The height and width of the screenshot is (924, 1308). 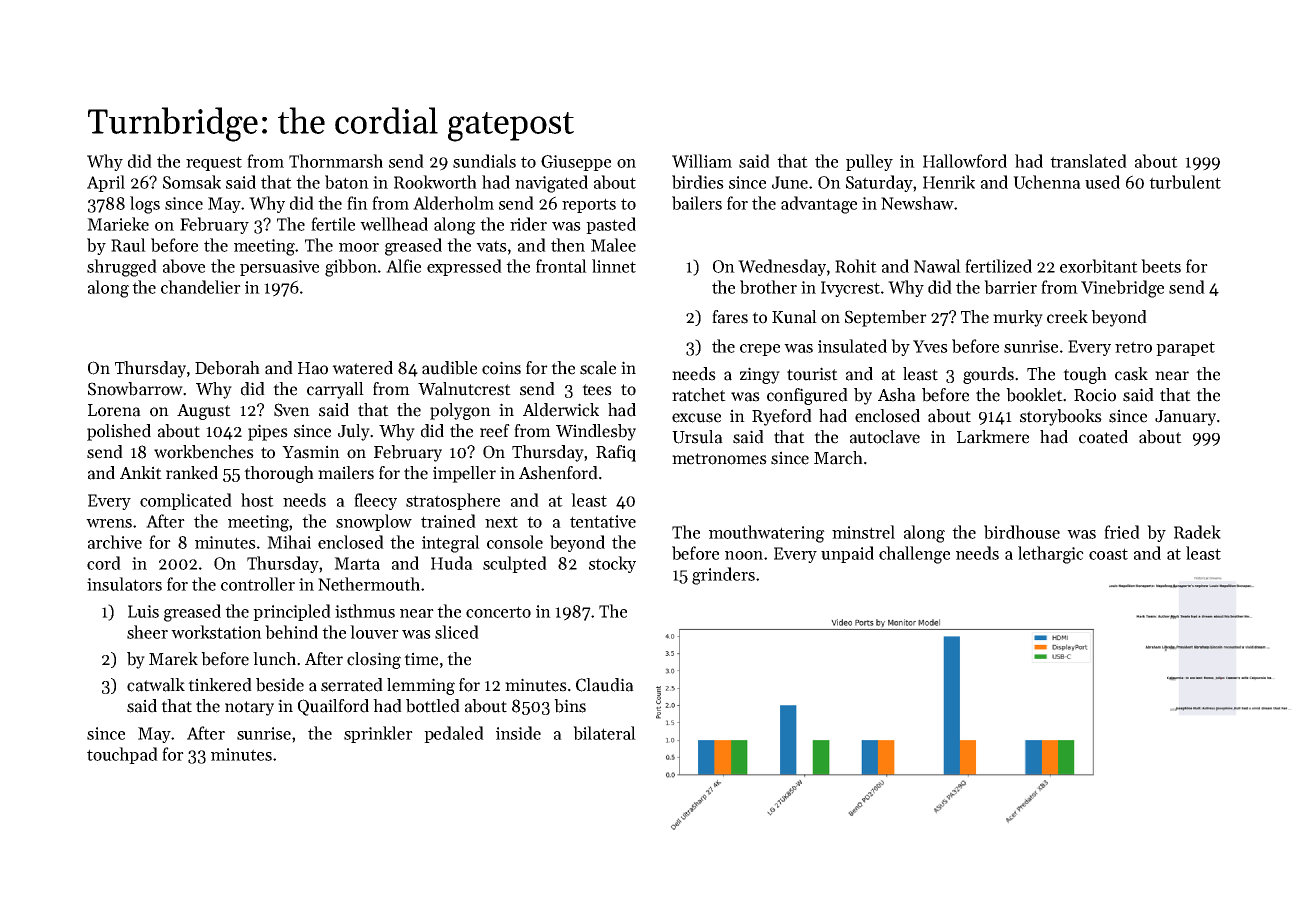 I want to click on turbulent, so click(x=1185, y=182).
